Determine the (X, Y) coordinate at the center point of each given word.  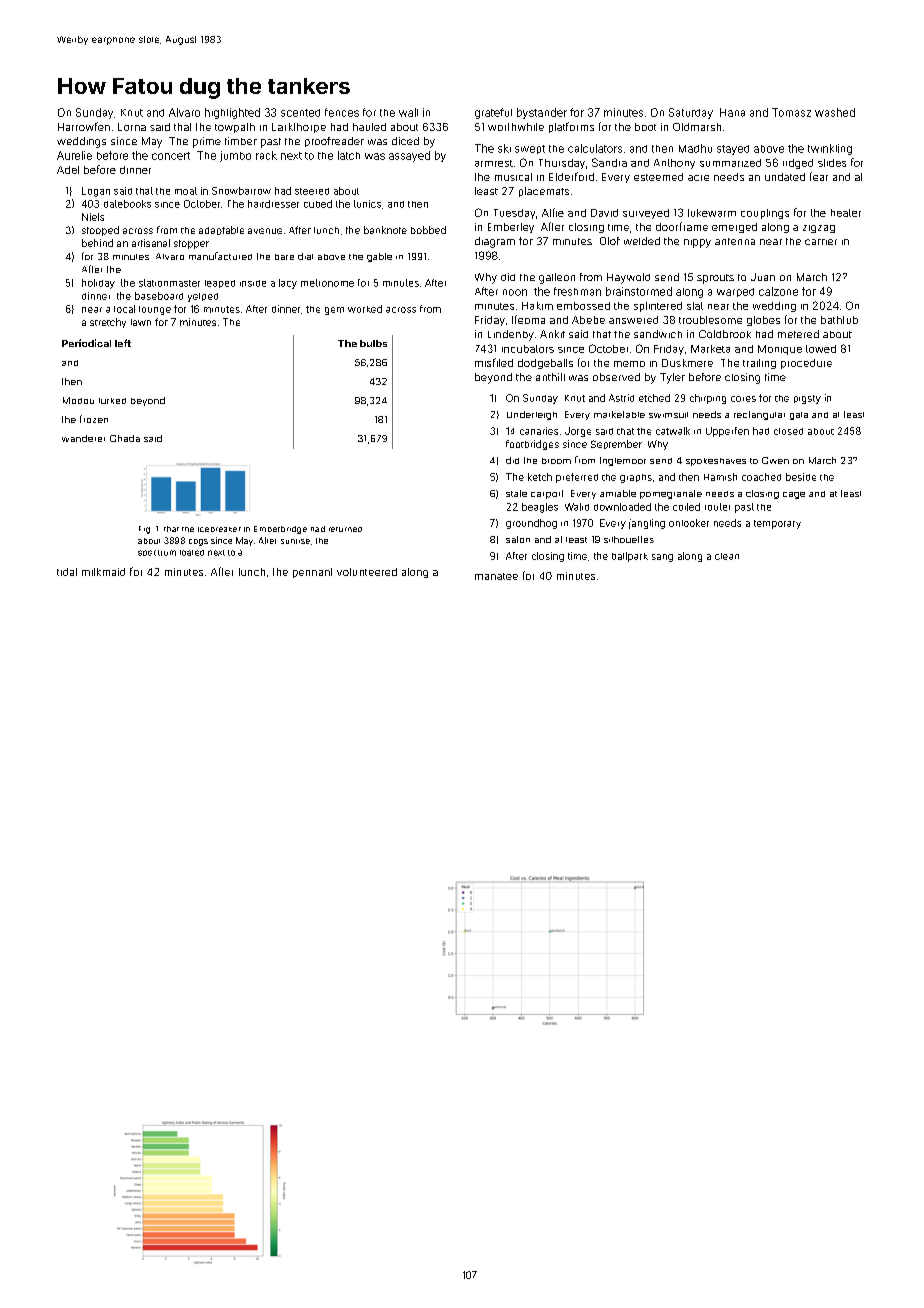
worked (365, 309)
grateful (493, 113)
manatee (496, 576)
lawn (141, 322)
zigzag (819, 229)
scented (300, 113)
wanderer (83, 438)
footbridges (532, 445)
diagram (495, 242)
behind (97, 243)
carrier (821, 242)
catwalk (673, 431)
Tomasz (791, 112)
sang (662, 558)
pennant (312, 573)
